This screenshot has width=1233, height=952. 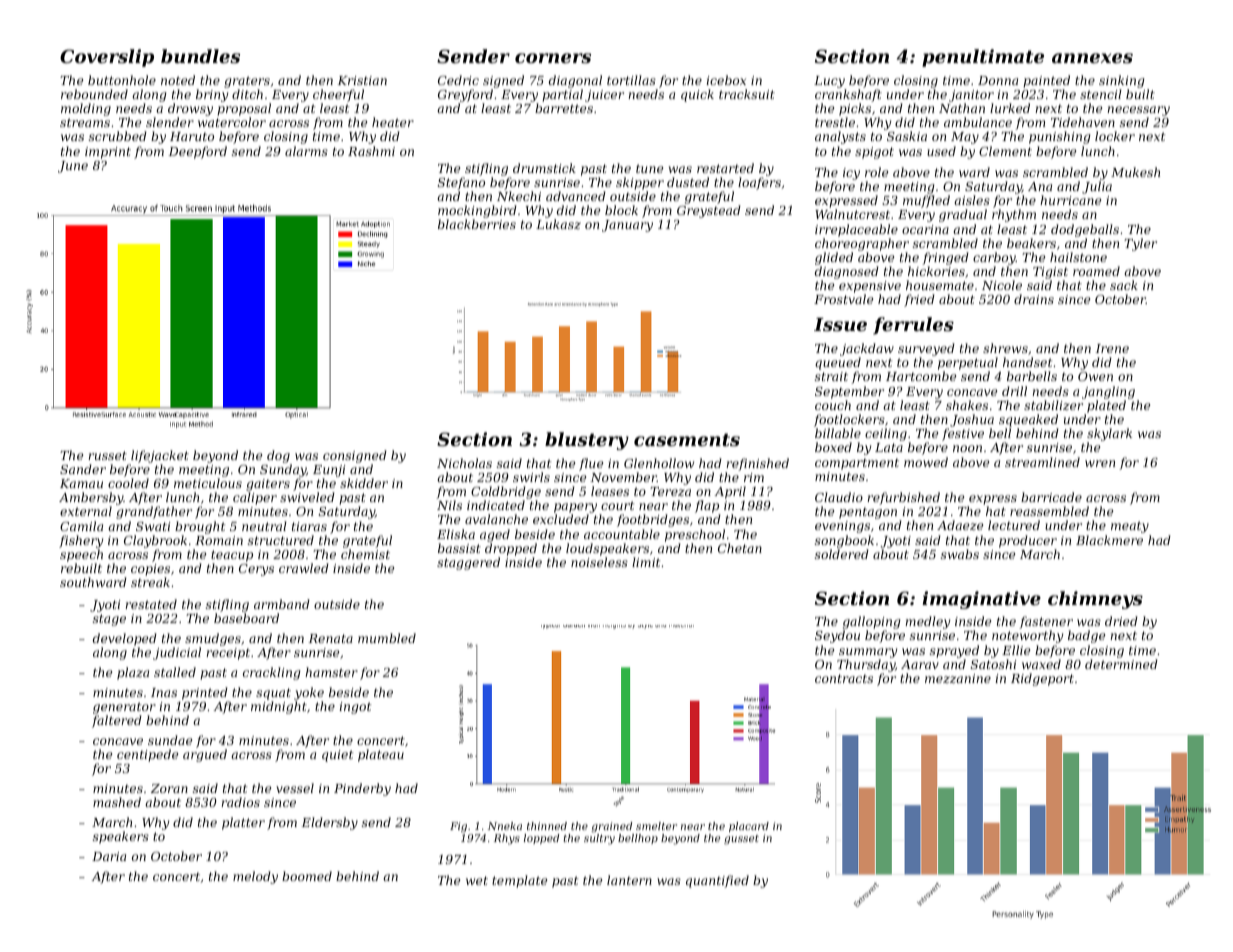 I want to click on mumbled, so click(x=387, y=638).
